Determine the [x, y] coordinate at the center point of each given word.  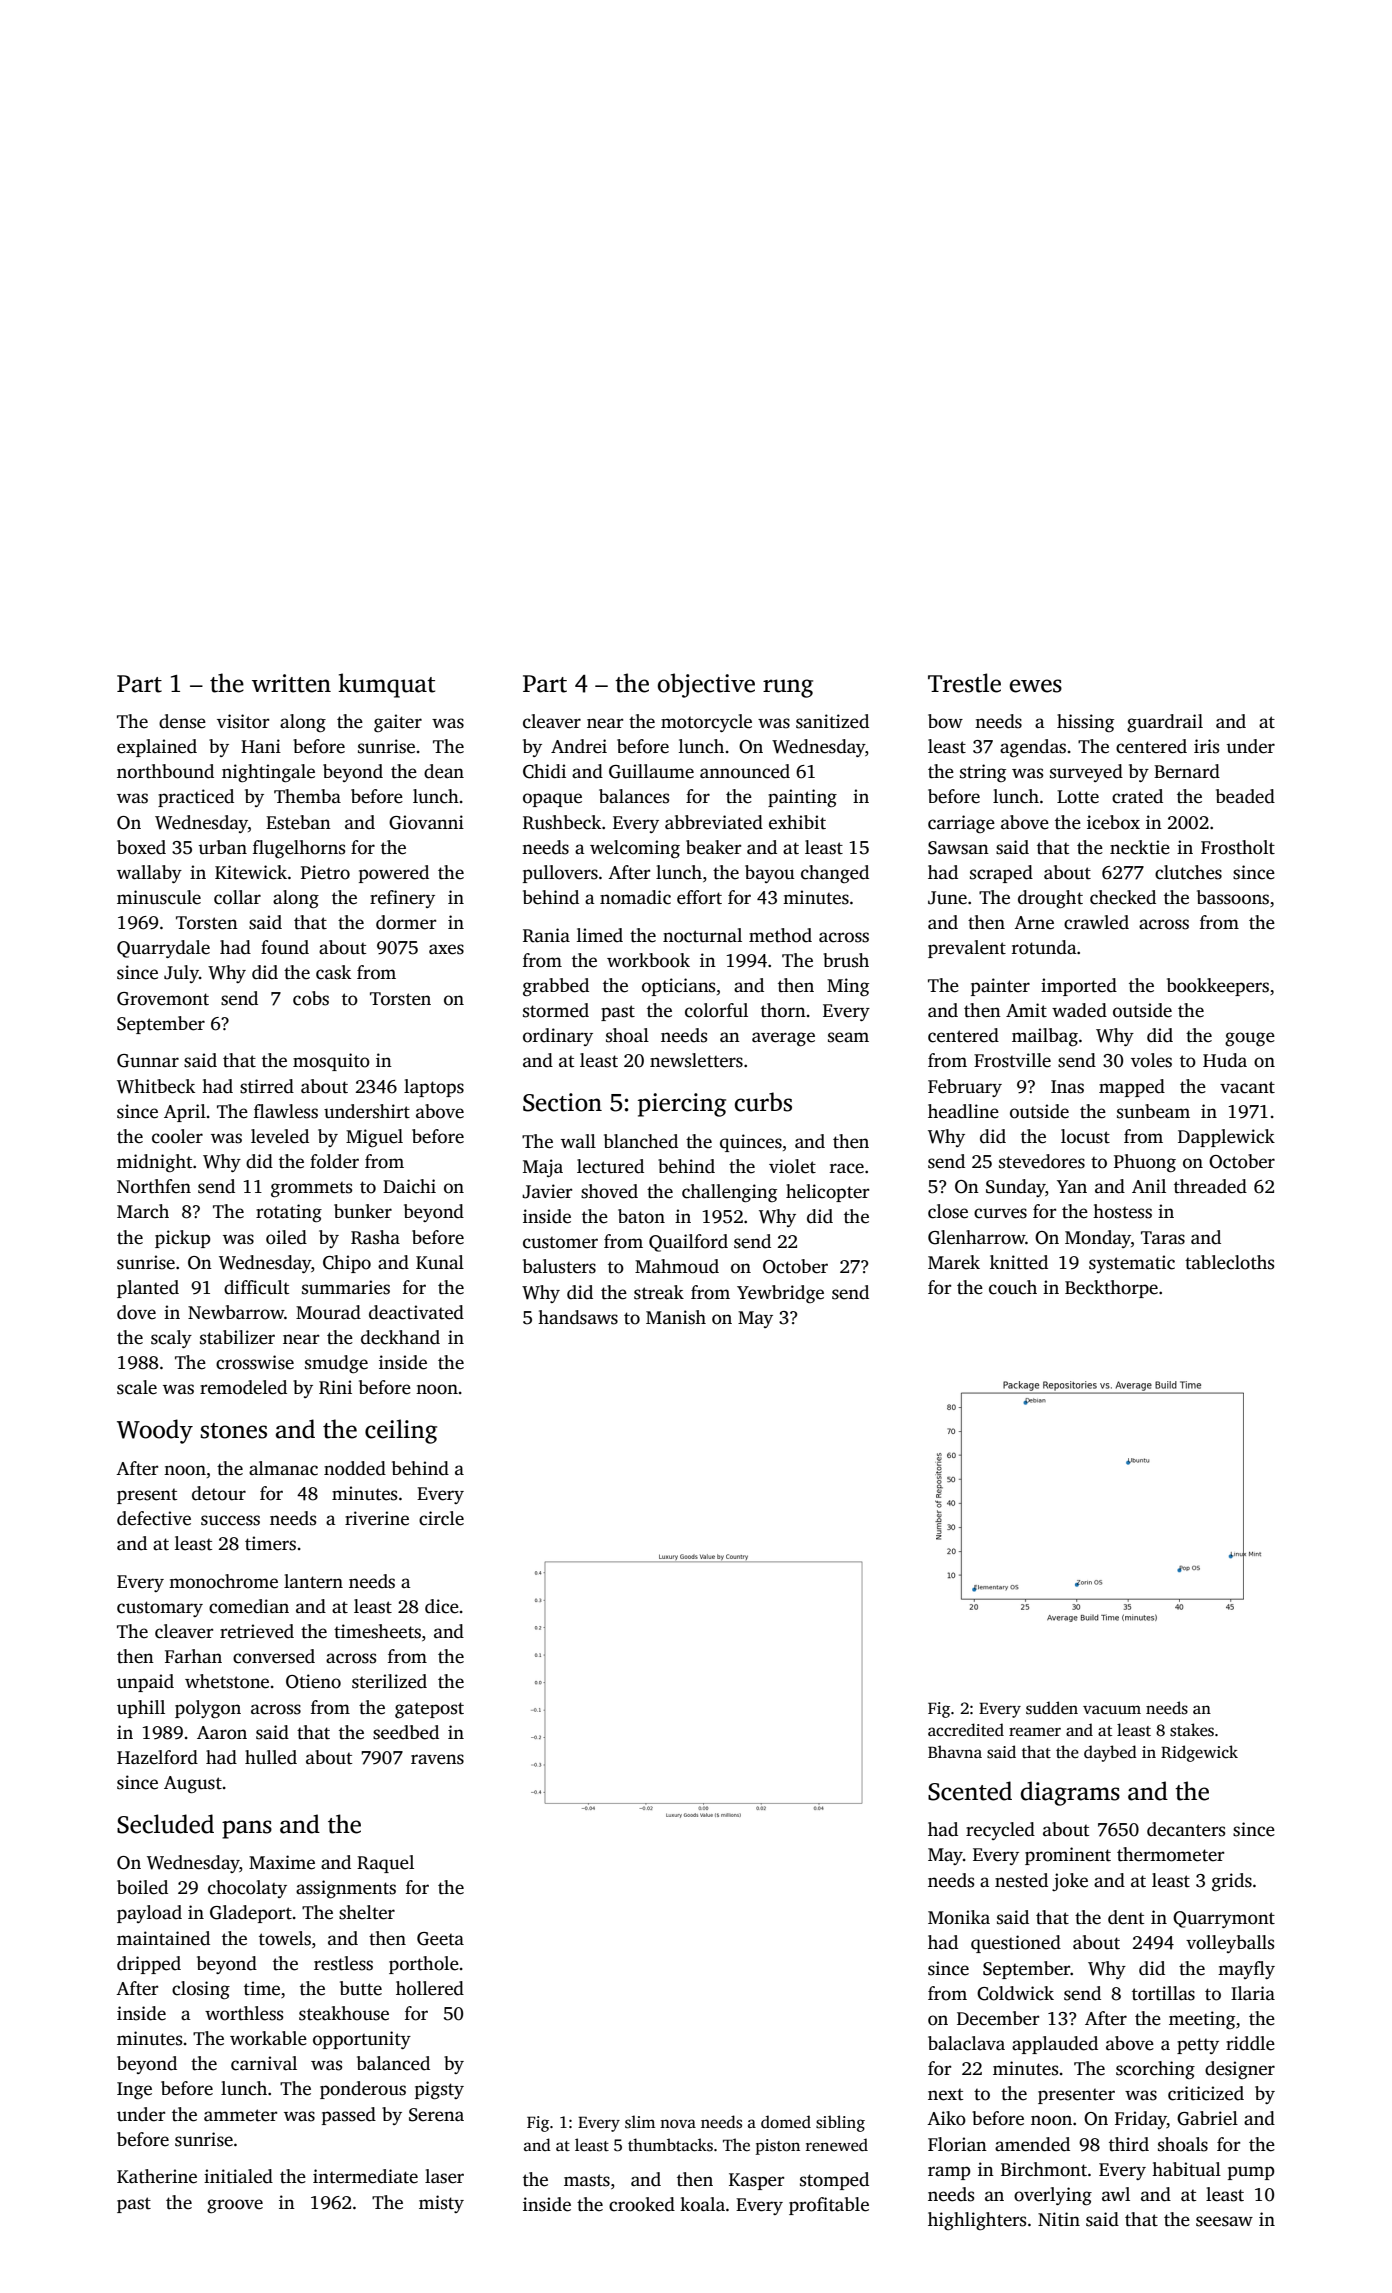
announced [745, 771]
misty [441, 2204]
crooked [642, 2204]
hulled [271, 1757]
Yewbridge [780, 1294]
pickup [183, 1239]
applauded [1055, 2045]
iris [1206, 746]
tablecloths [1229, 1262]
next [945, 2095]
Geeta [440, 1939]
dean [444, 771]
